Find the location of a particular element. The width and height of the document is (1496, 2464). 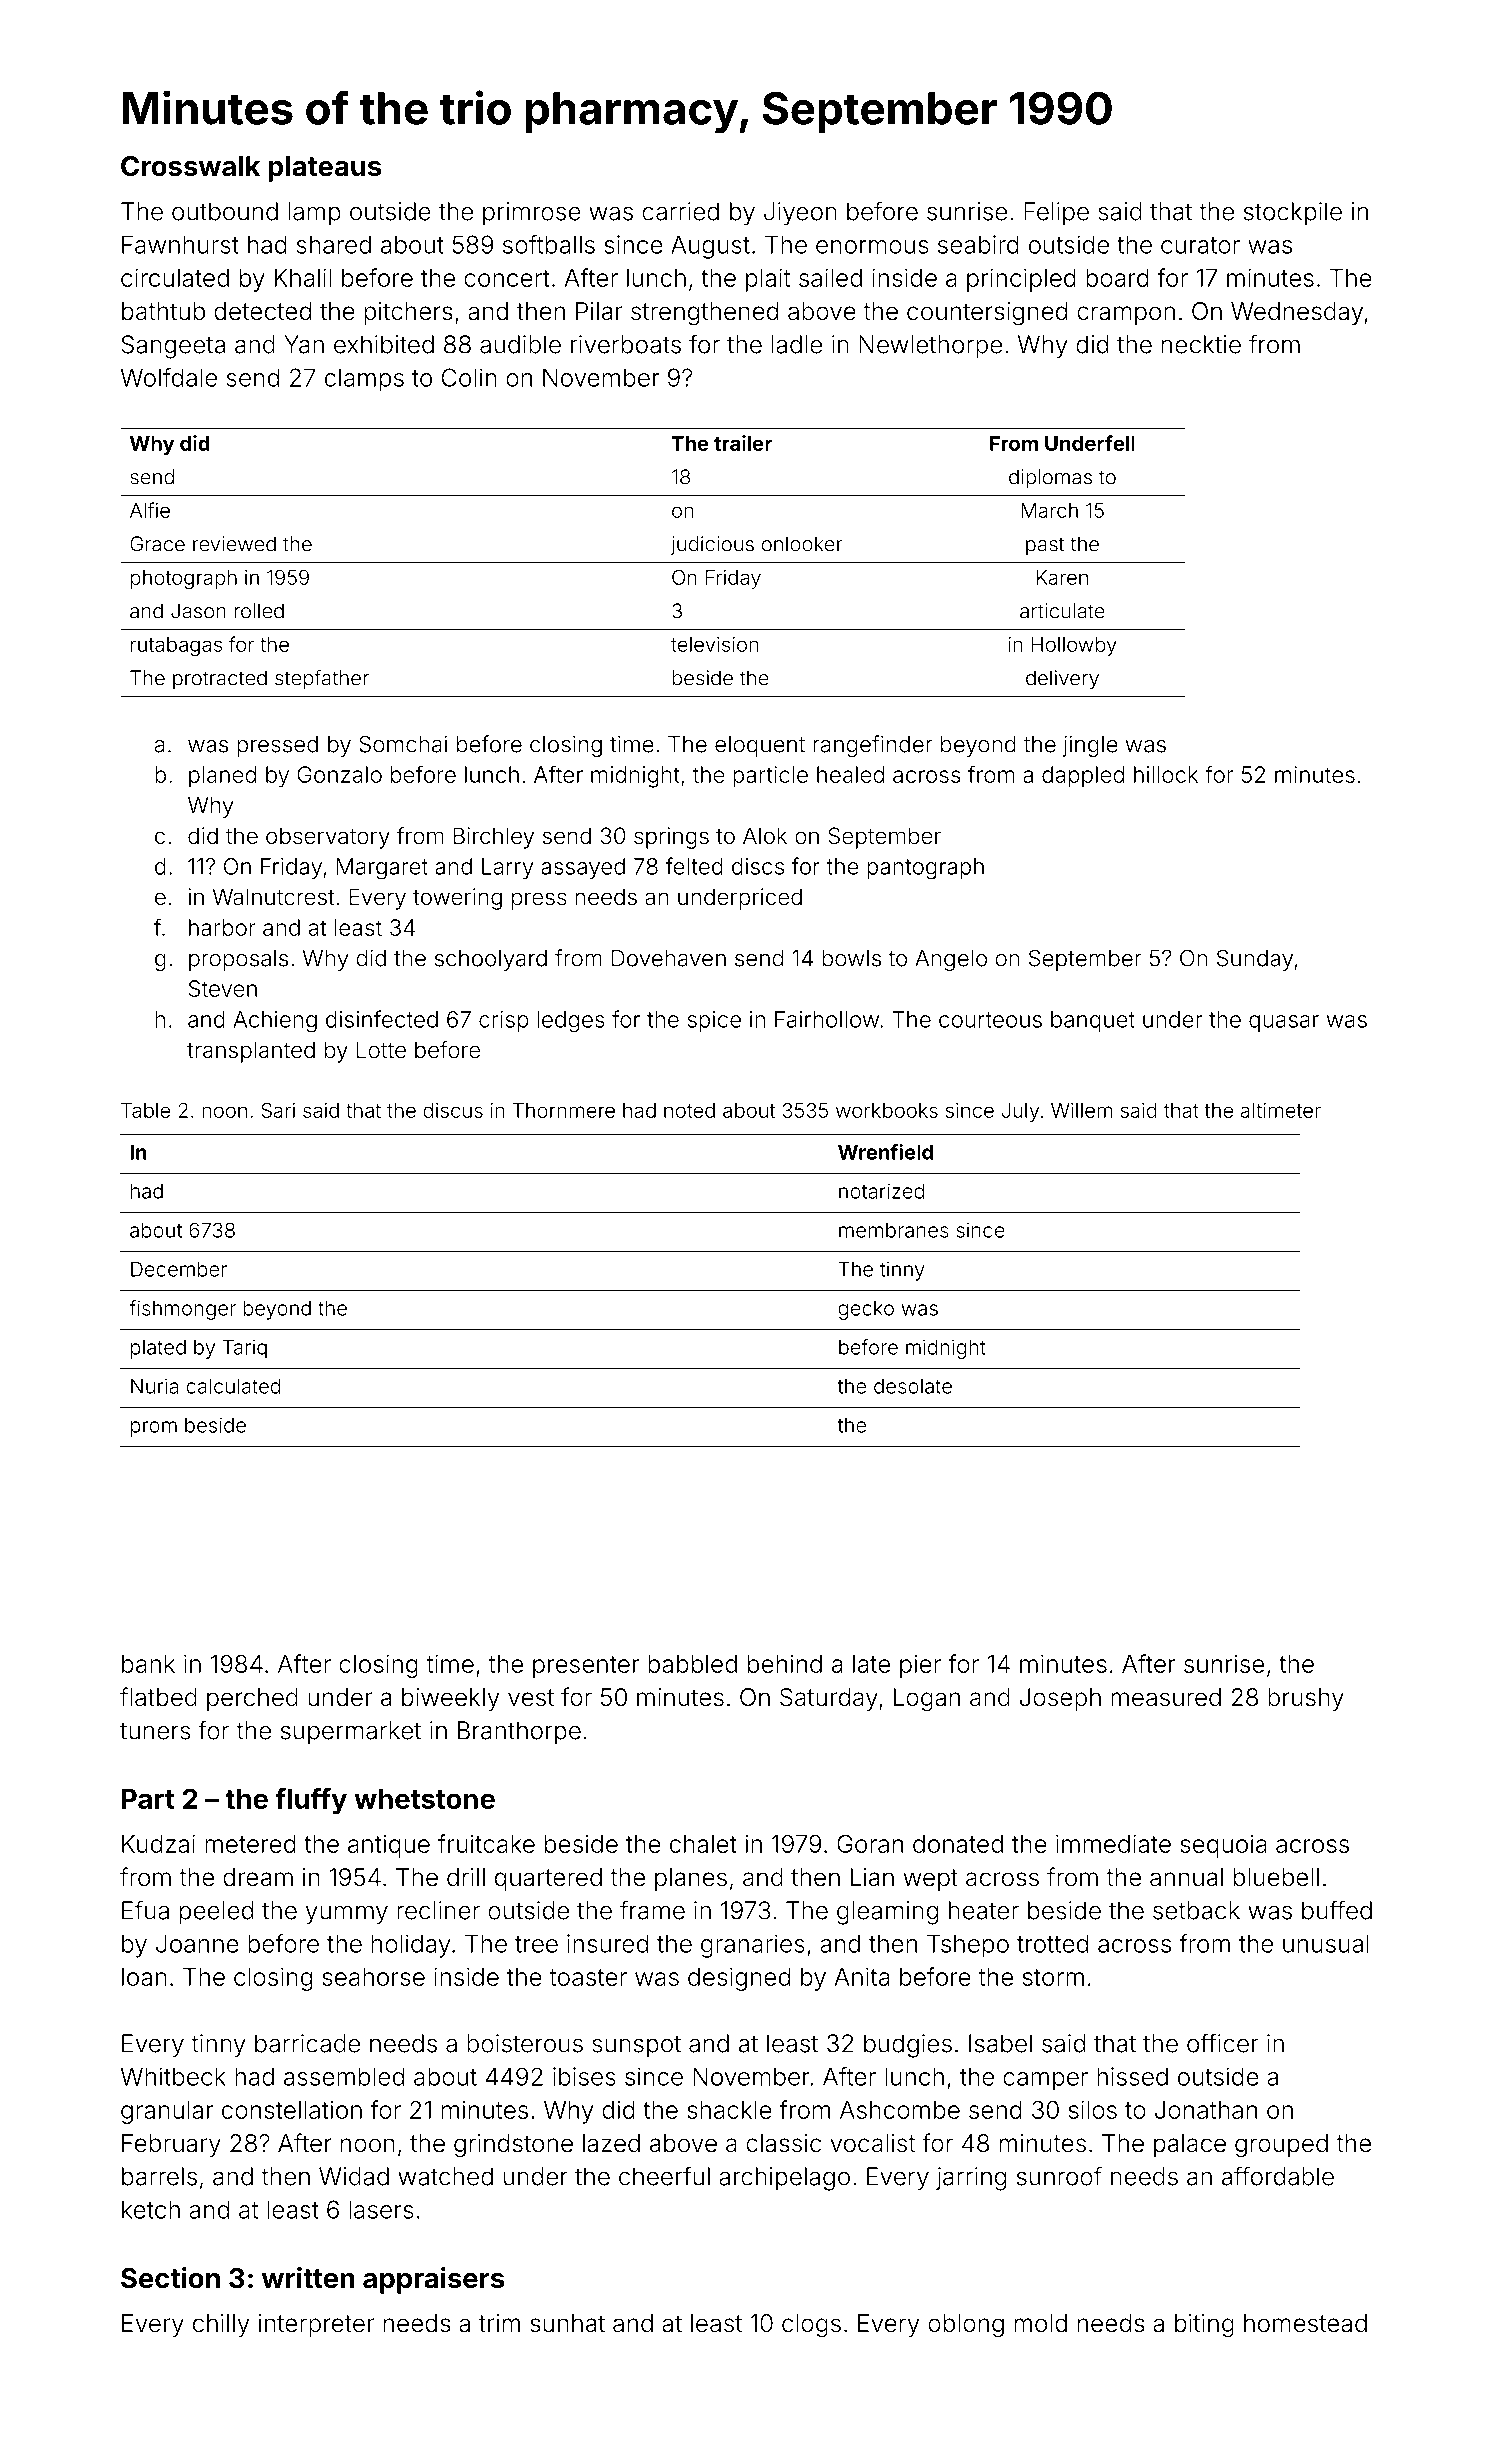

July is located at coordinates (1020, 1112).
